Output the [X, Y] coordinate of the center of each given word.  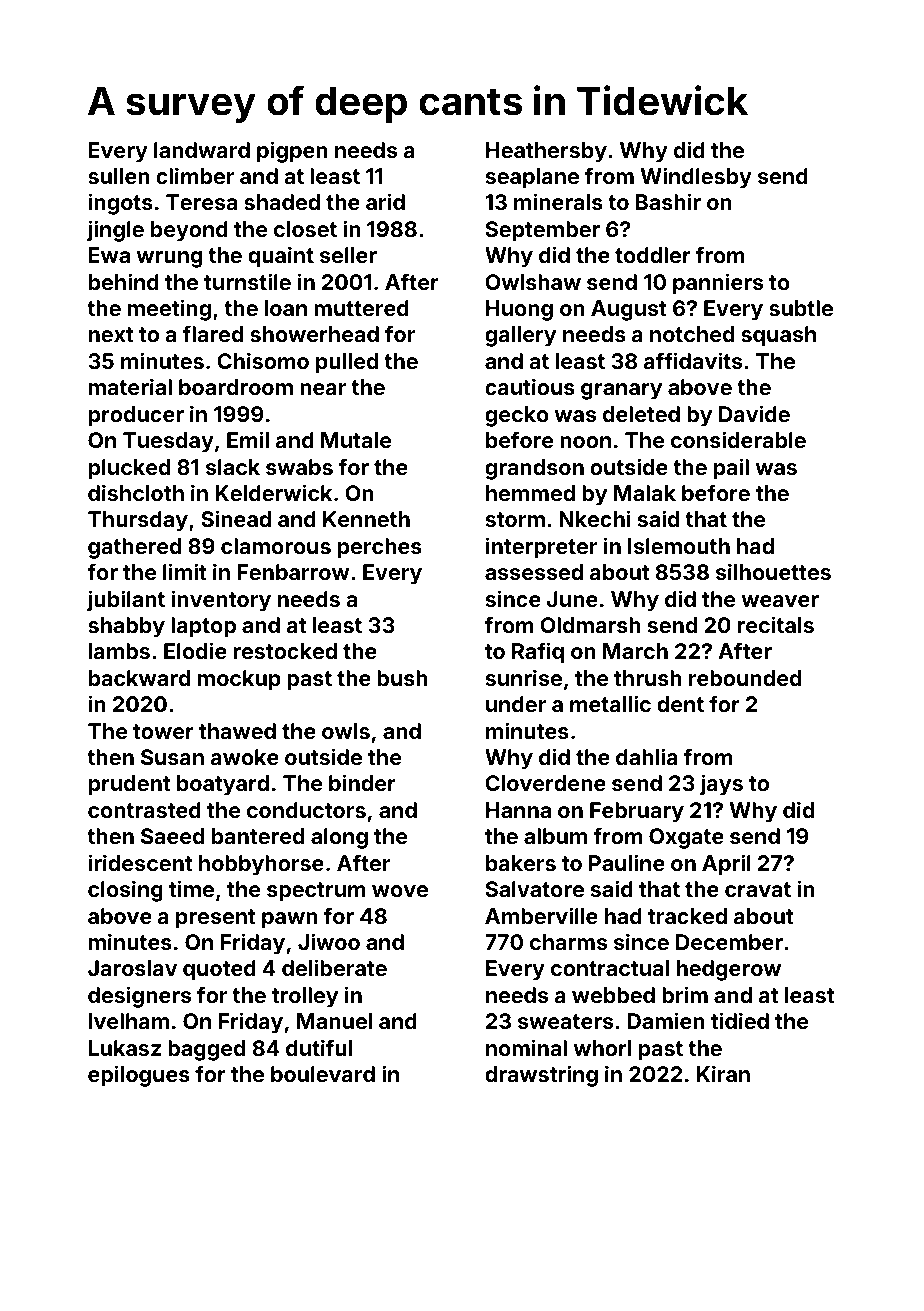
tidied [740, 1020]
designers [139, 997]
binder [362, 782]
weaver [780, 601]
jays [721, 785]
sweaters [565, 1021]
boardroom [236, 387]
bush [402, 678]
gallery [520, 336]
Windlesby [696, 178]
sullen [119, 176]
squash [778, 336]
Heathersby [546, 152]
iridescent [141, 862]
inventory [221, 601]
